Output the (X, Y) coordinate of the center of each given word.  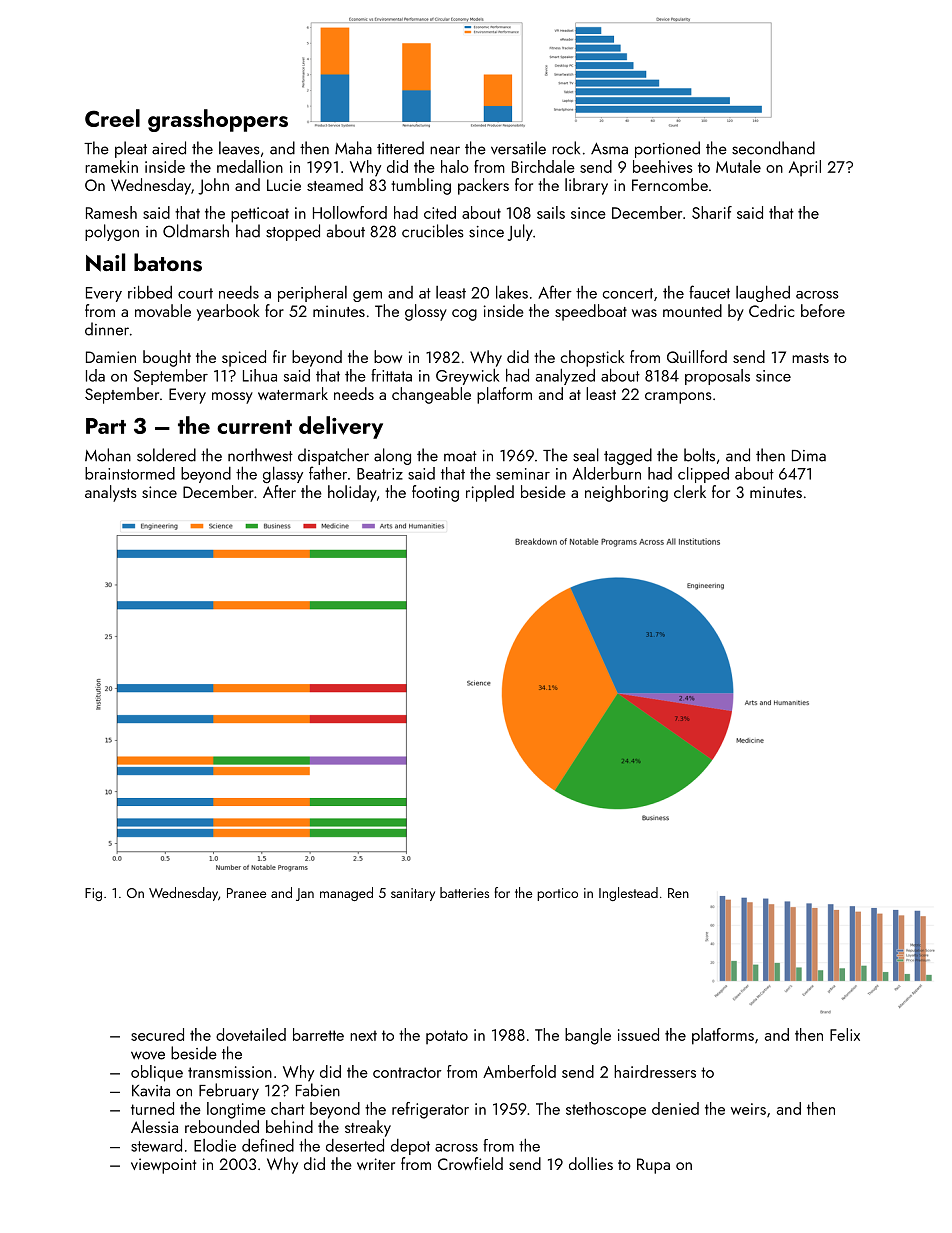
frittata (391, 375)
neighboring (626, 493)
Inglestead (628, 894)
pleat (131, 149)
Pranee (246, 893)
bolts (699, 455)
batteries (464, 892)
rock (566, 148)
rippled (490, 493)
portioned (667, 149)
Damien (111, 357)
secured (157, 1034)
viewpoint (163, 1166)
